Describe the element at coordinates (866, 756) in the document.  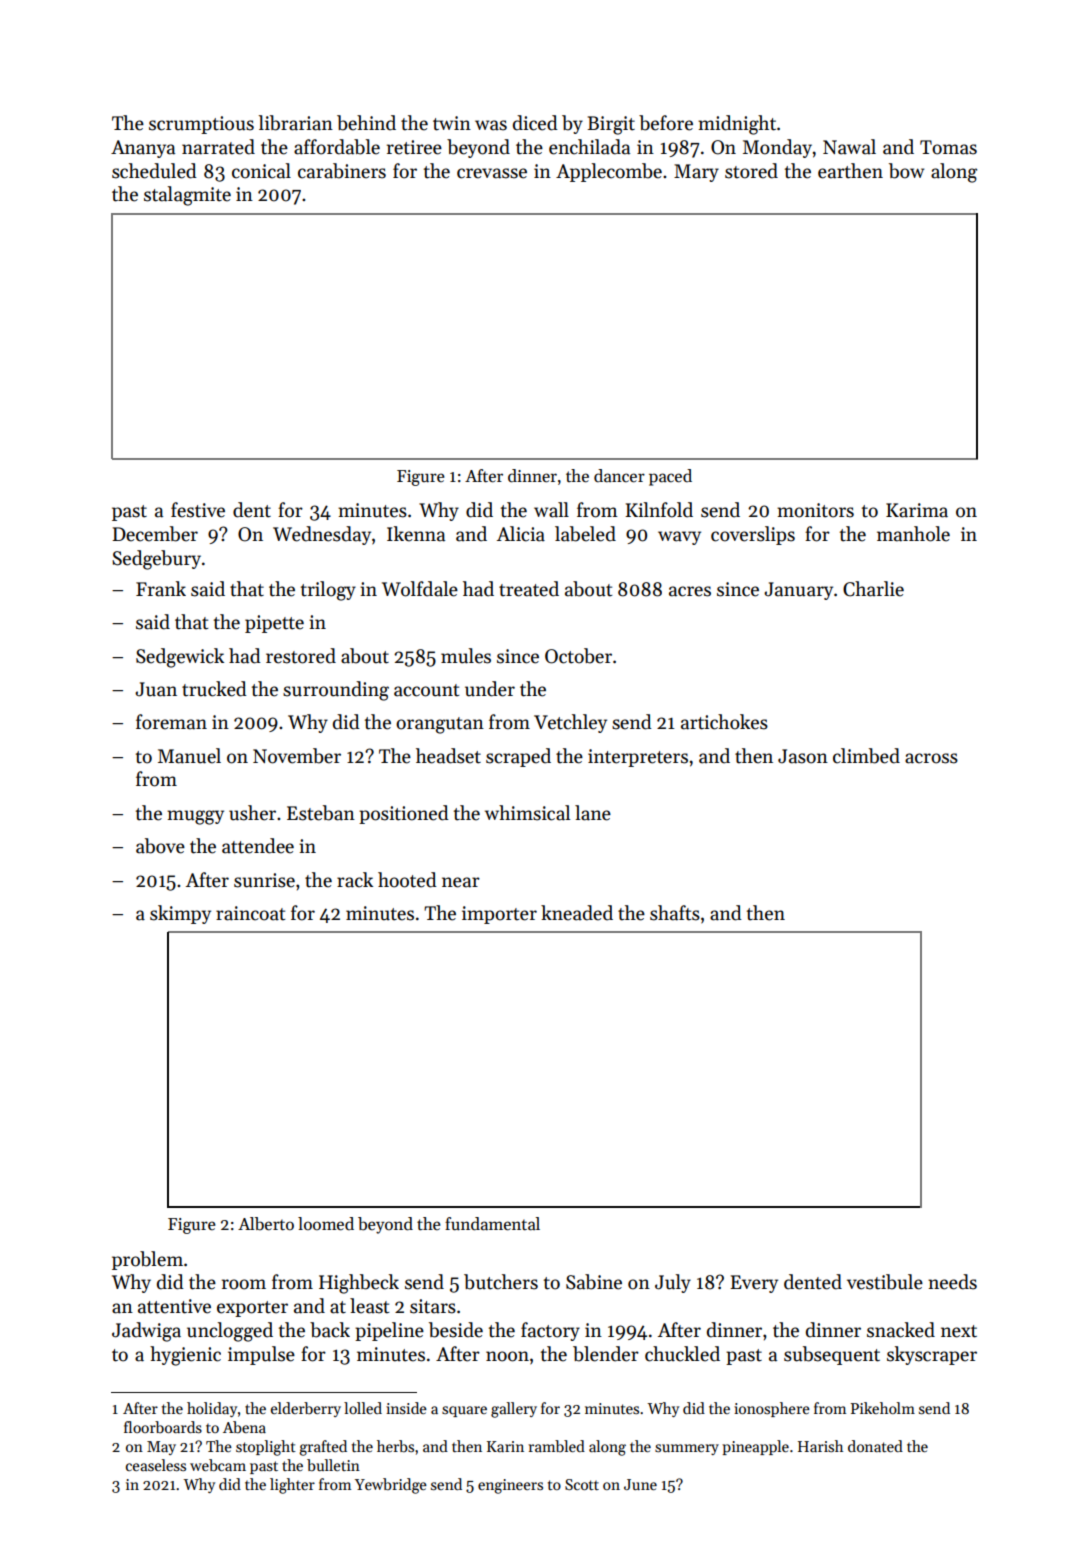
I see `climbed` at that location.
